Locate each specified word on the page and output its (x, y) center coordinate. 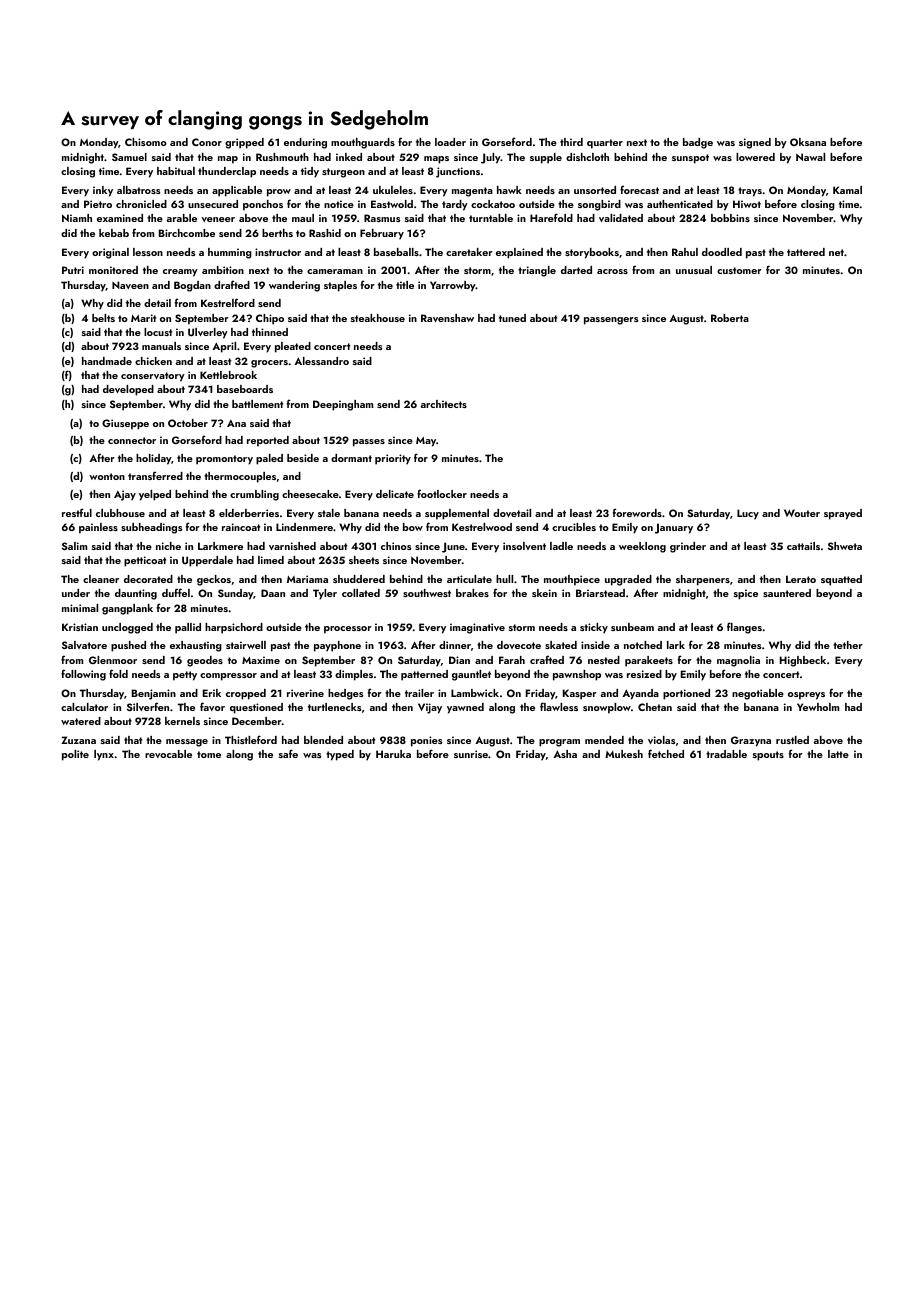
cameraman (335, 271)
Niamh (77, 218)
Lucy (748, 514)
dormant (351, 458)
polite (75, 755)
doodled (722, 252)
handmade (107, 361)
